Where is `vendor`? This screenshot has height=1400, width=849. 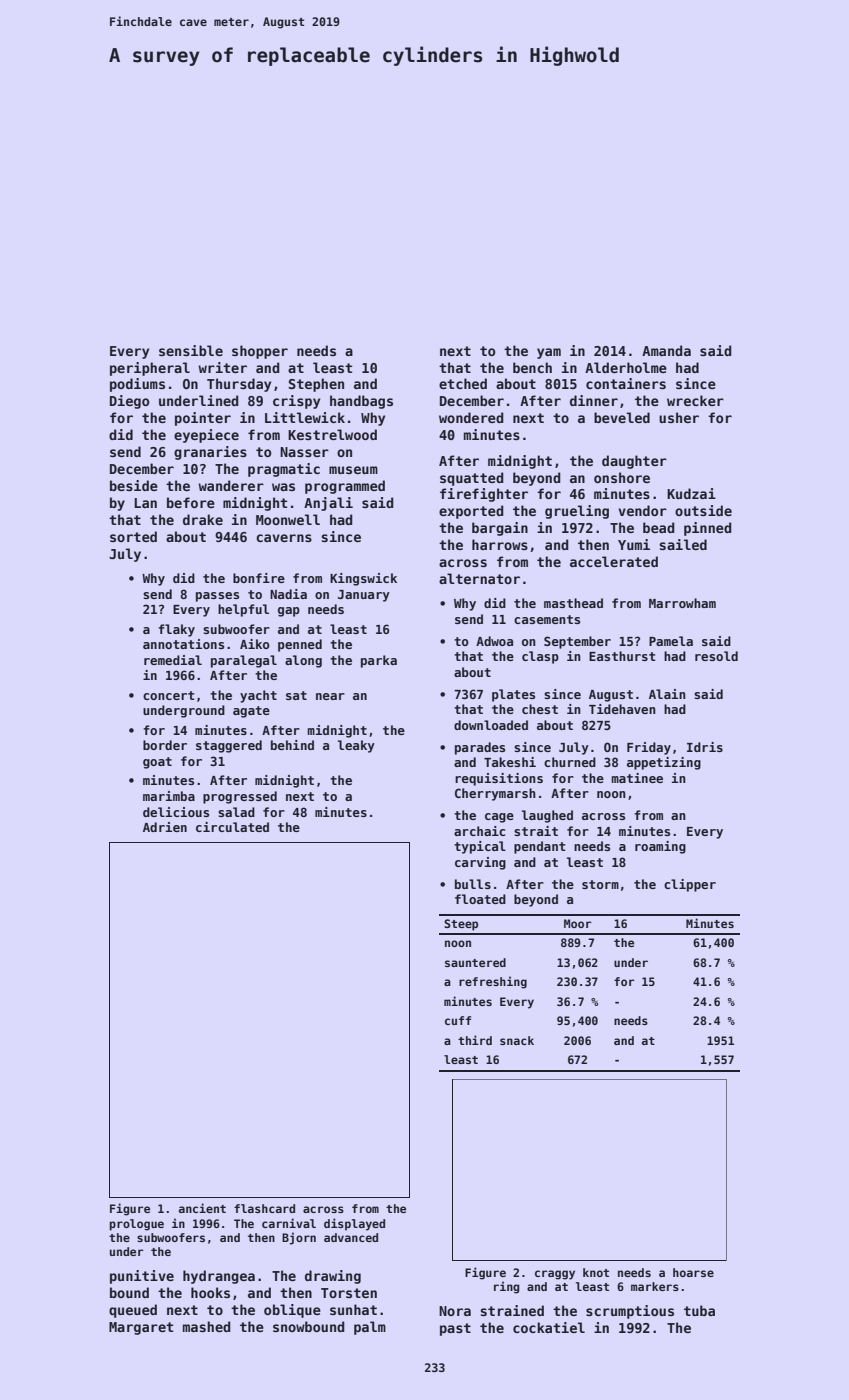 vendor is located at coordinates (642, 510).
